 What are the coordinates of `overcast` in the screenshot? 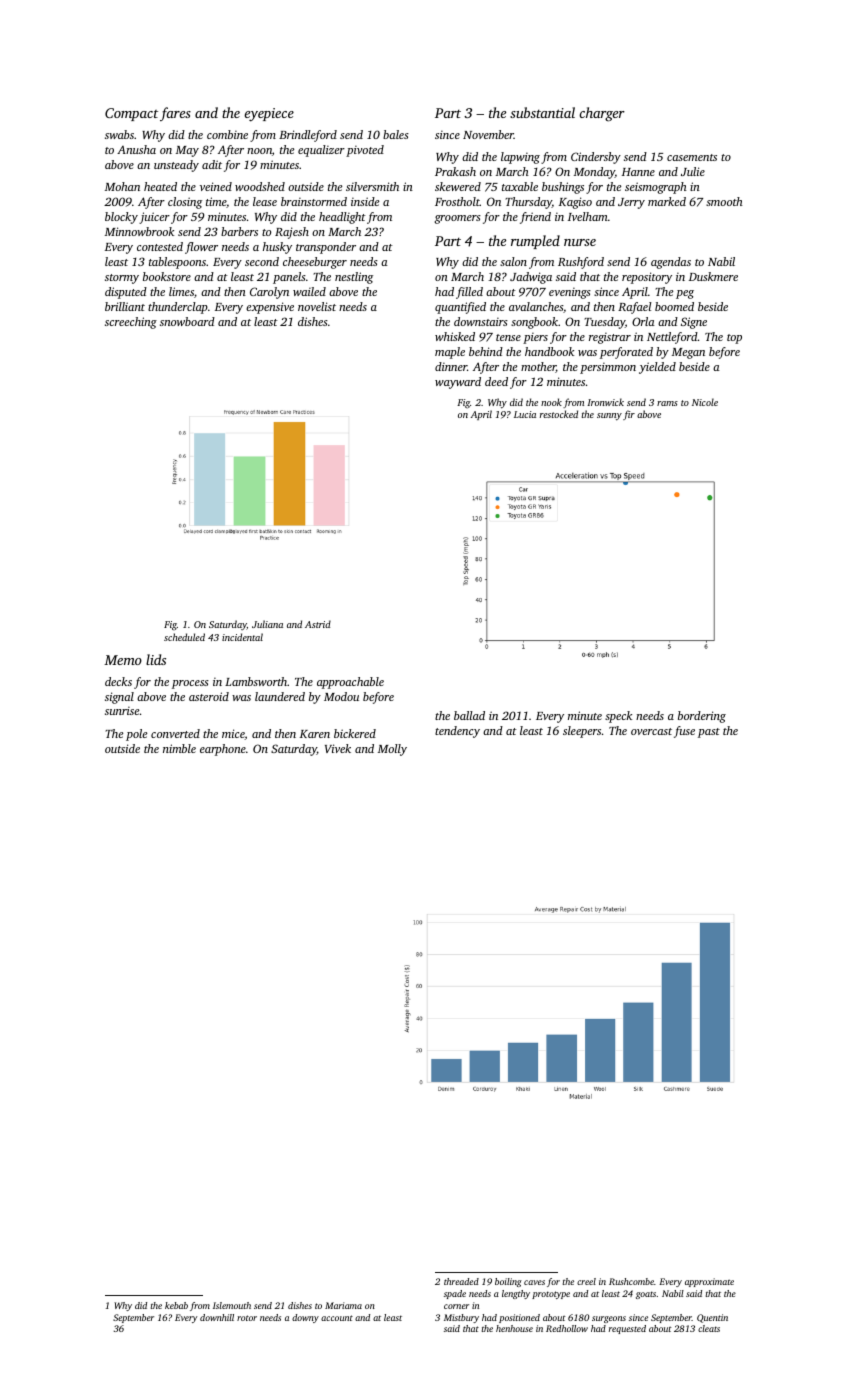 It's located at (651, 731).
